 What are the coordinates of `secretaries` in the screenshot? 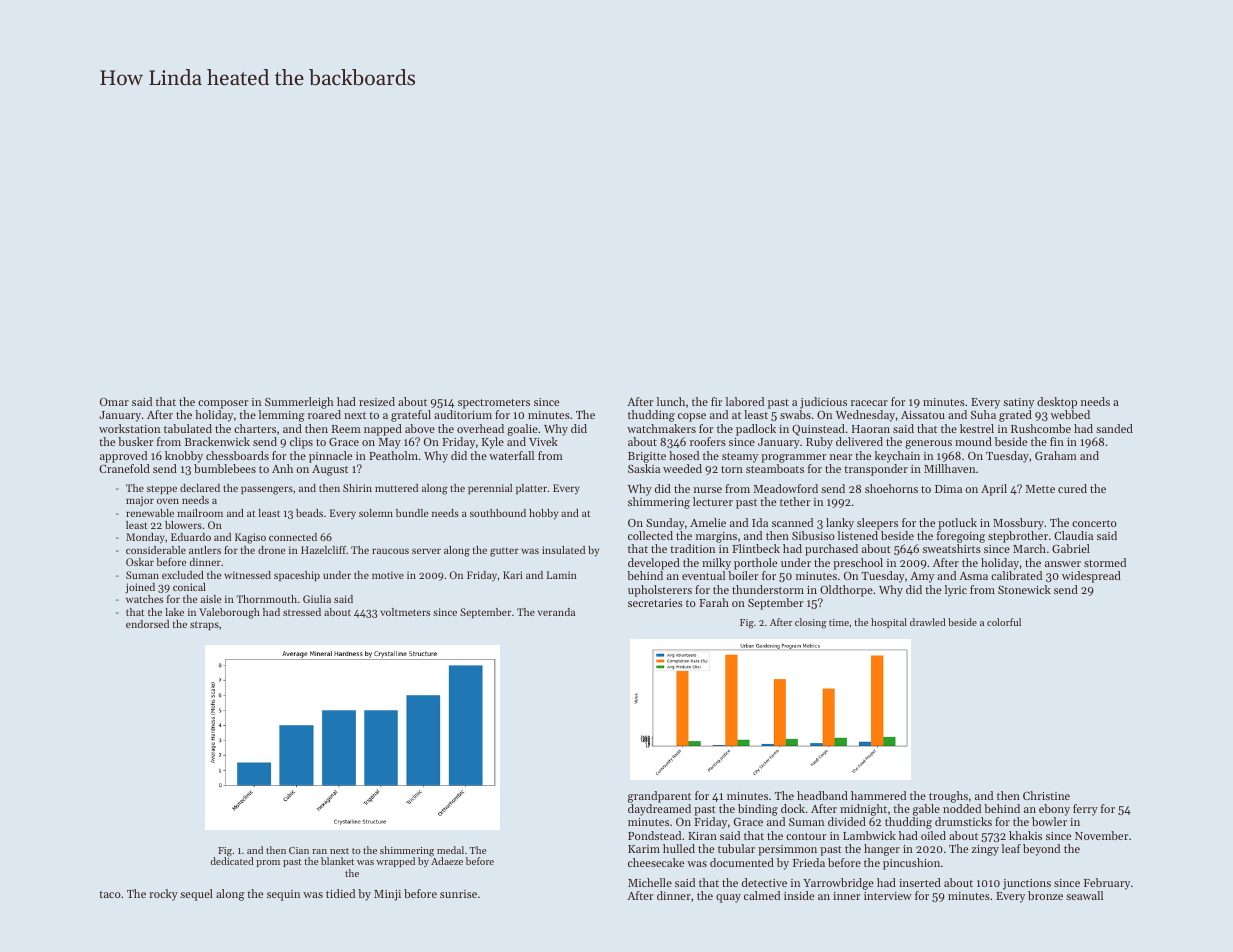 It's located at (655, 603).
